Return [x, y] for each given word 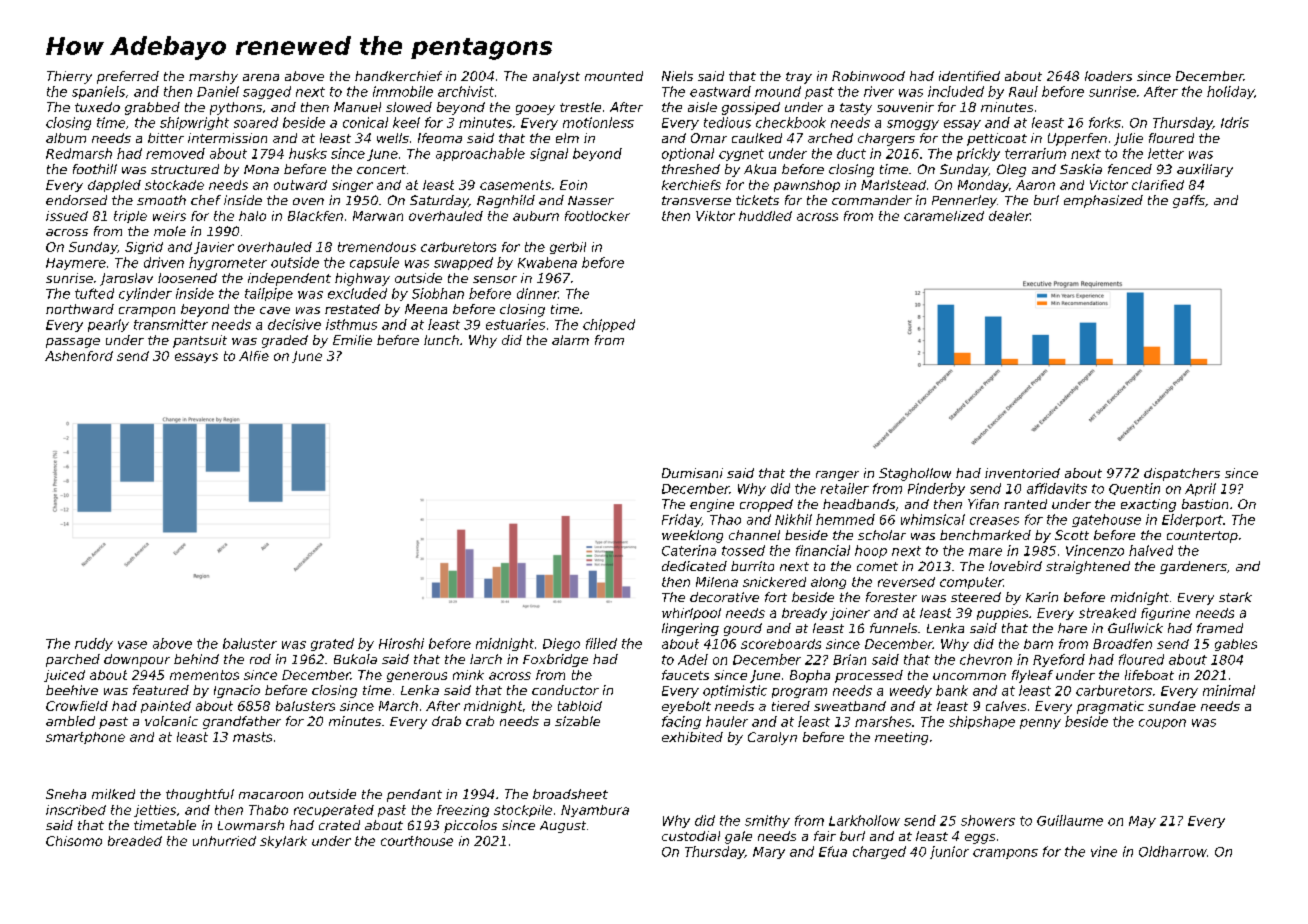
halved [1151, 550]
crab [480, 721]
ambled [70, 721]
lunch [441, 340]
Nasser [591, 200]
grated [332, 644]
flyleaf [1032, 676]
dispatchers [1182, 474]
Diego [561, 644]
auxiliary [1205, 170]
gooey [535, 110]
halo [252, 216]
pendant [414, 795]
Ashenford [79, 356]
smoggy [913, 125]
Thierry [69, 77]
